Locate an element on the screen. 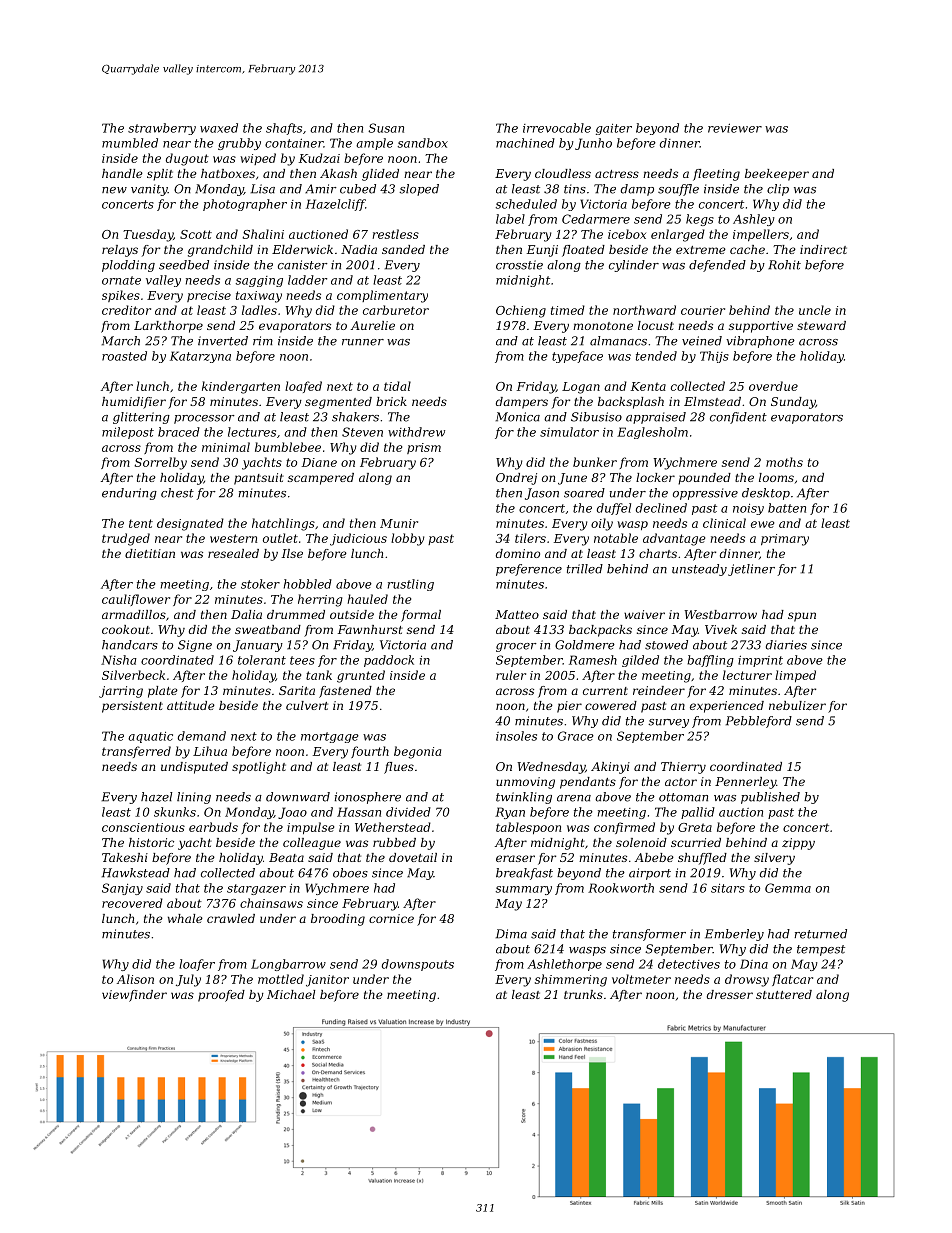  Shalini is located at coordinates (263, 234).
